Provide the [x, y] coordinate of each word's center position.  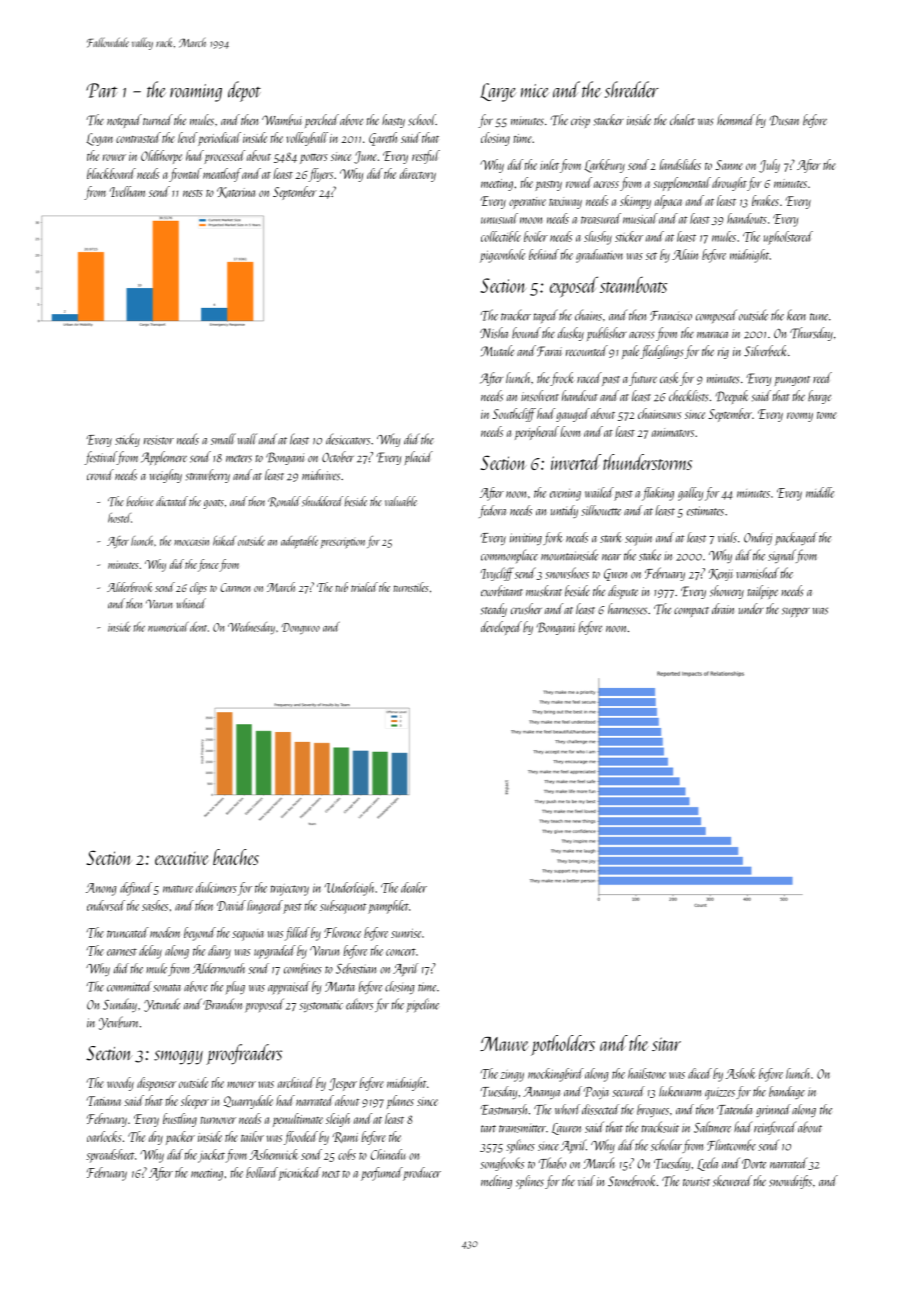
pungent [792, 381]
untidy [564, 511]
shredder [632, 89]
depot [244, 91]
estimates [705, 511]
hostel [119, 518]
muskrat [544, 591]
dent [198, 627]
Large [498, 92]
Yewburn [118, 1023]
